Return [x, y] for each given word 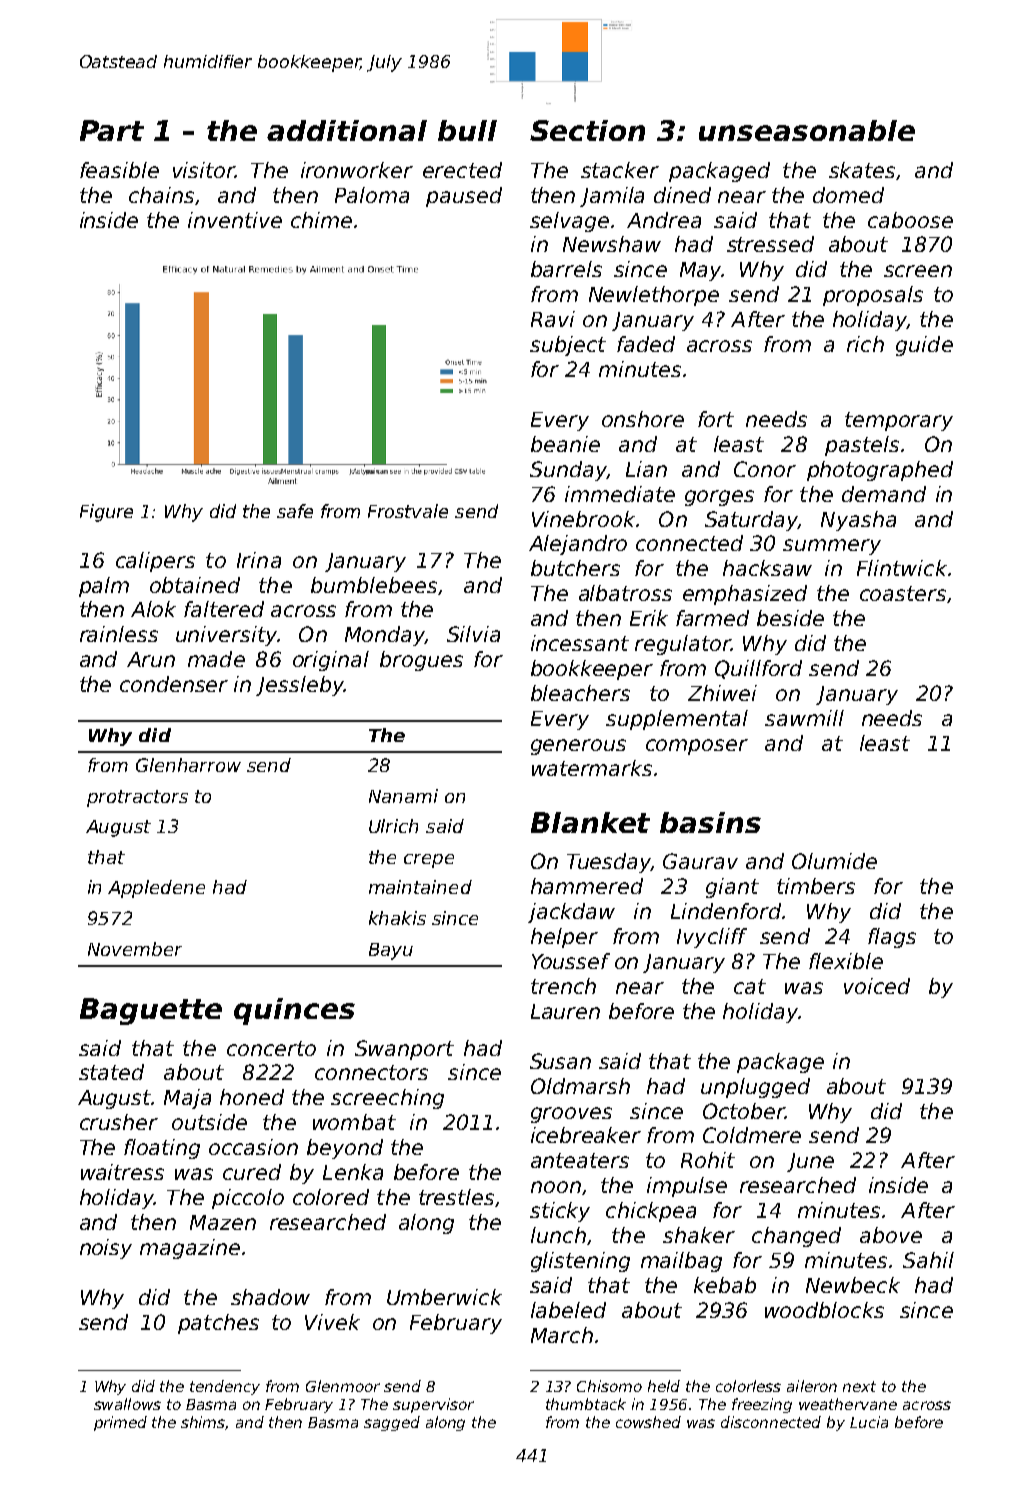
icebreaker [586, 1135]
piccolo [248, 1199]
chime [321, 220]
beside [790, 618]
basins [710, 822]
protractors [137, 798]
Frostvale [408, 511]
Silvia [473, 634]
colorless [748, 1386]
